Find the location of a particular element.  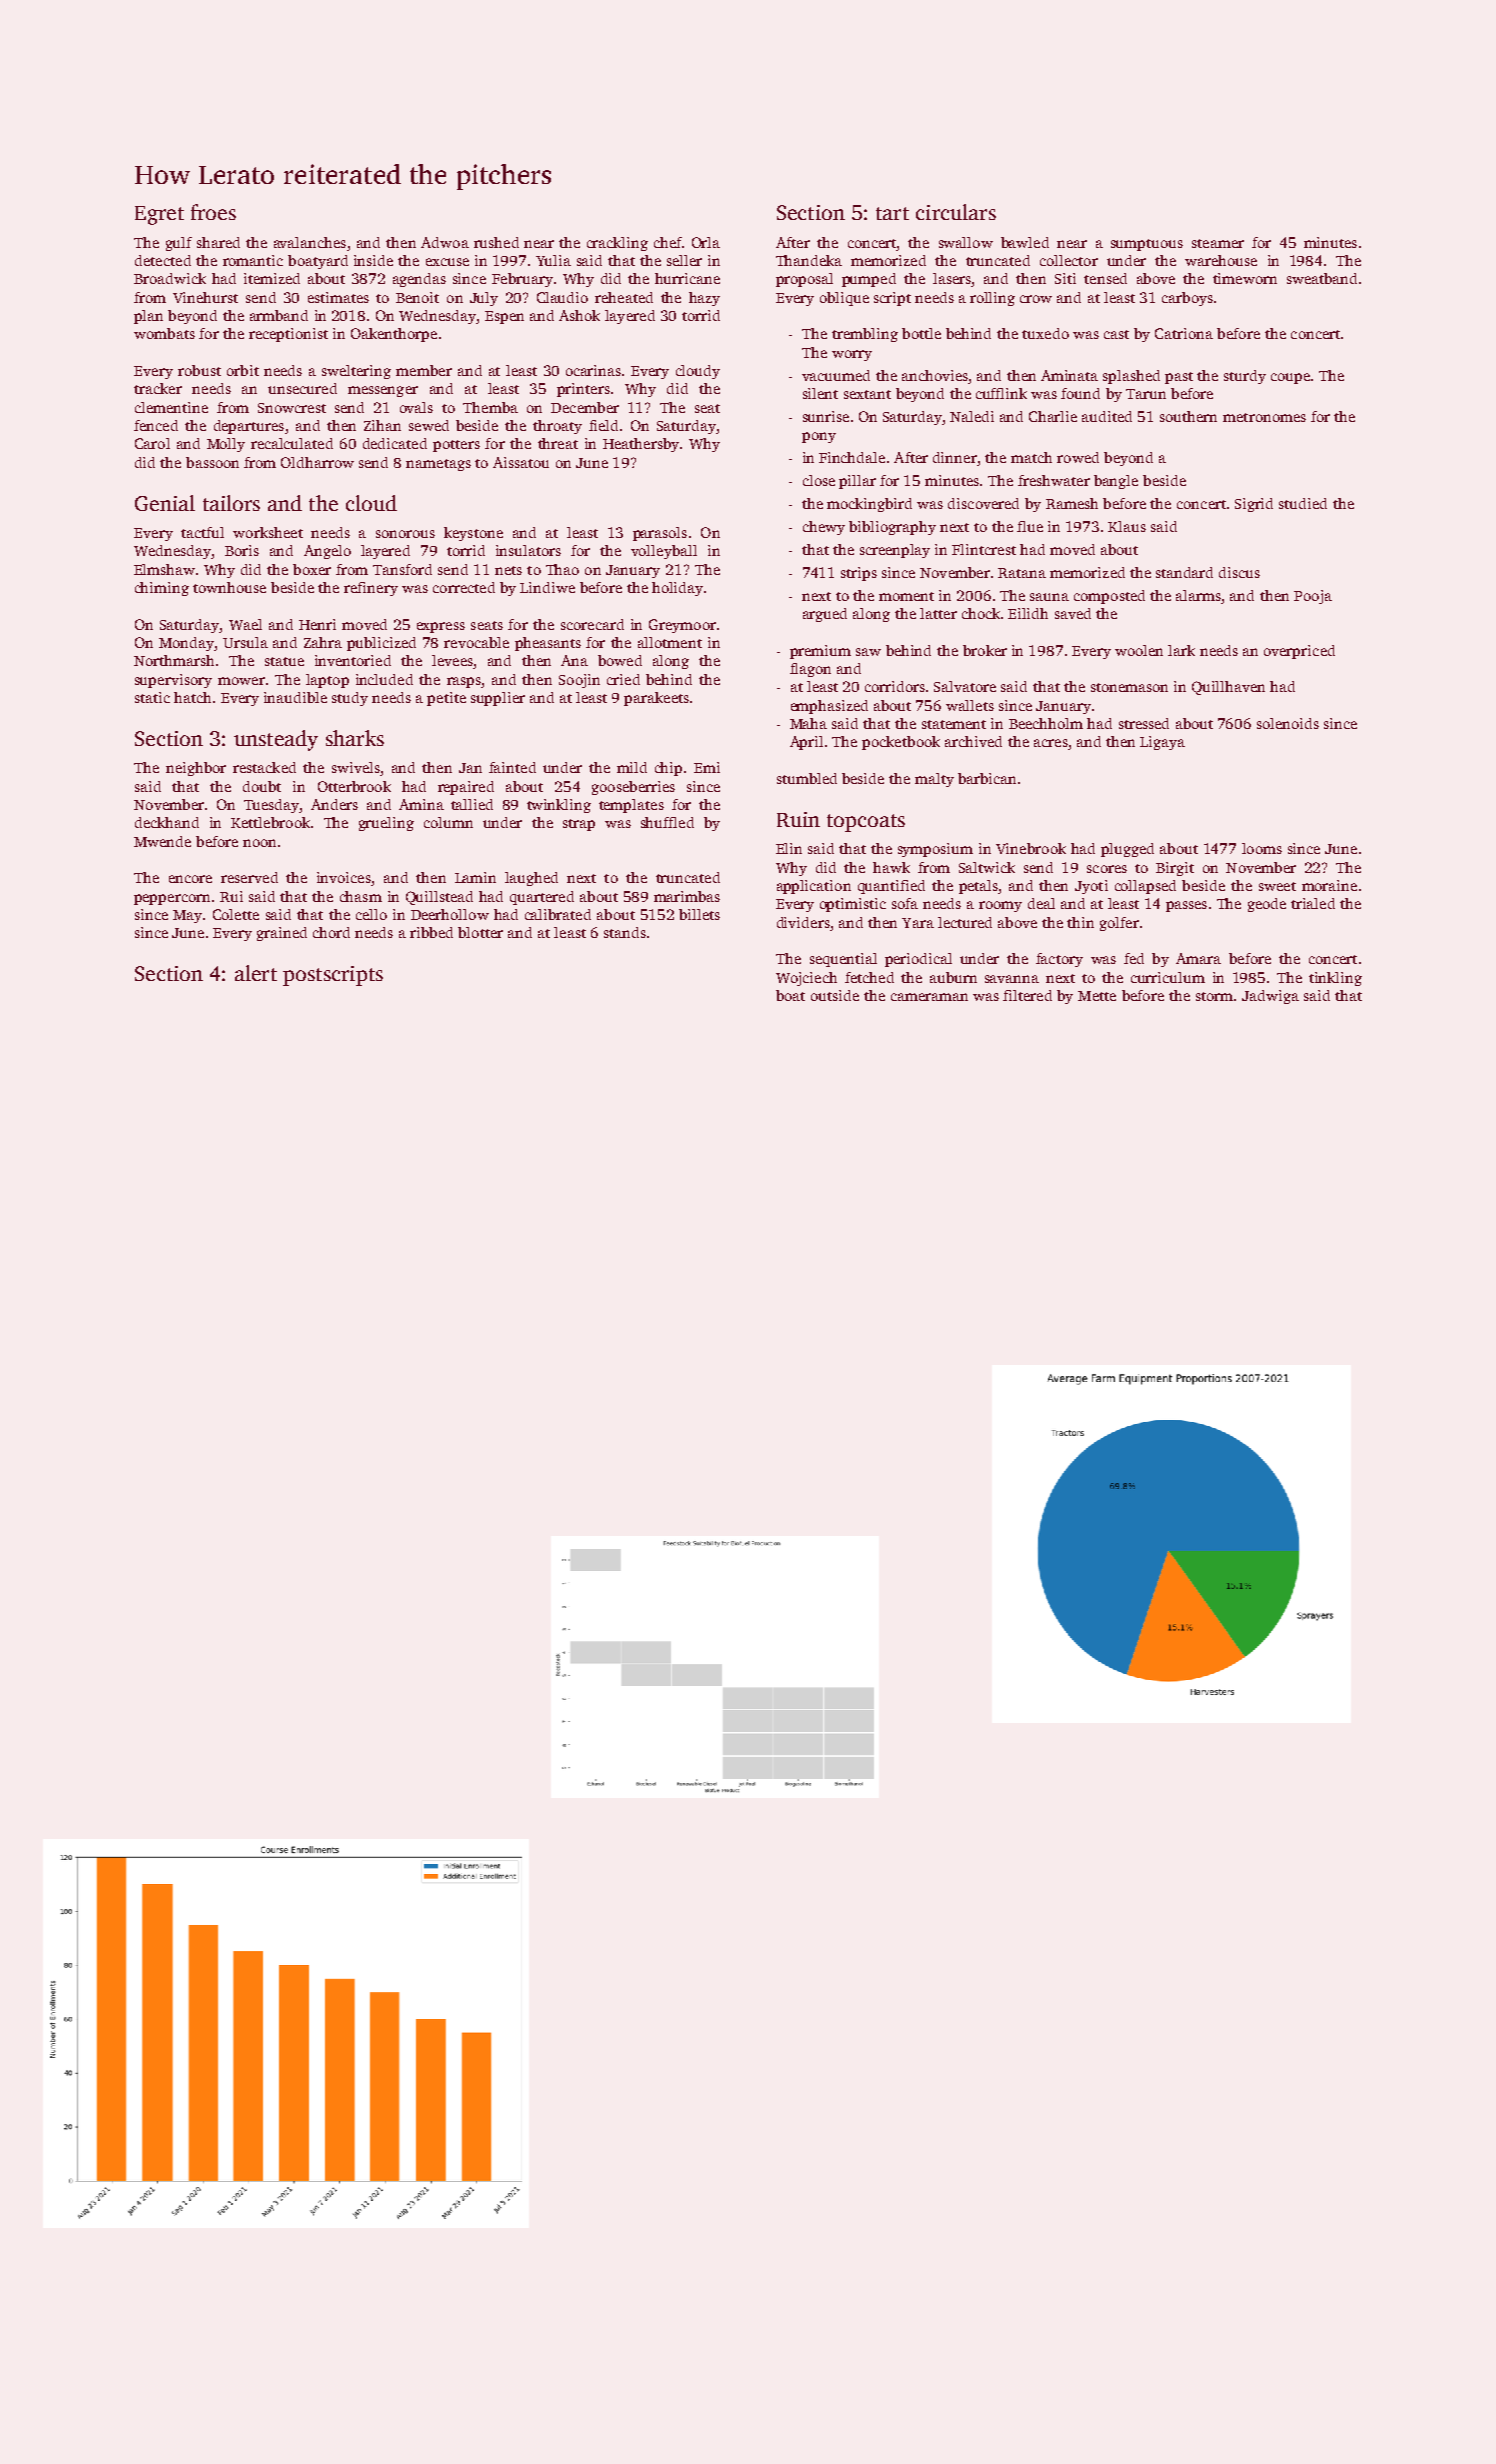

studied is located at coordinates (1303, 503).
